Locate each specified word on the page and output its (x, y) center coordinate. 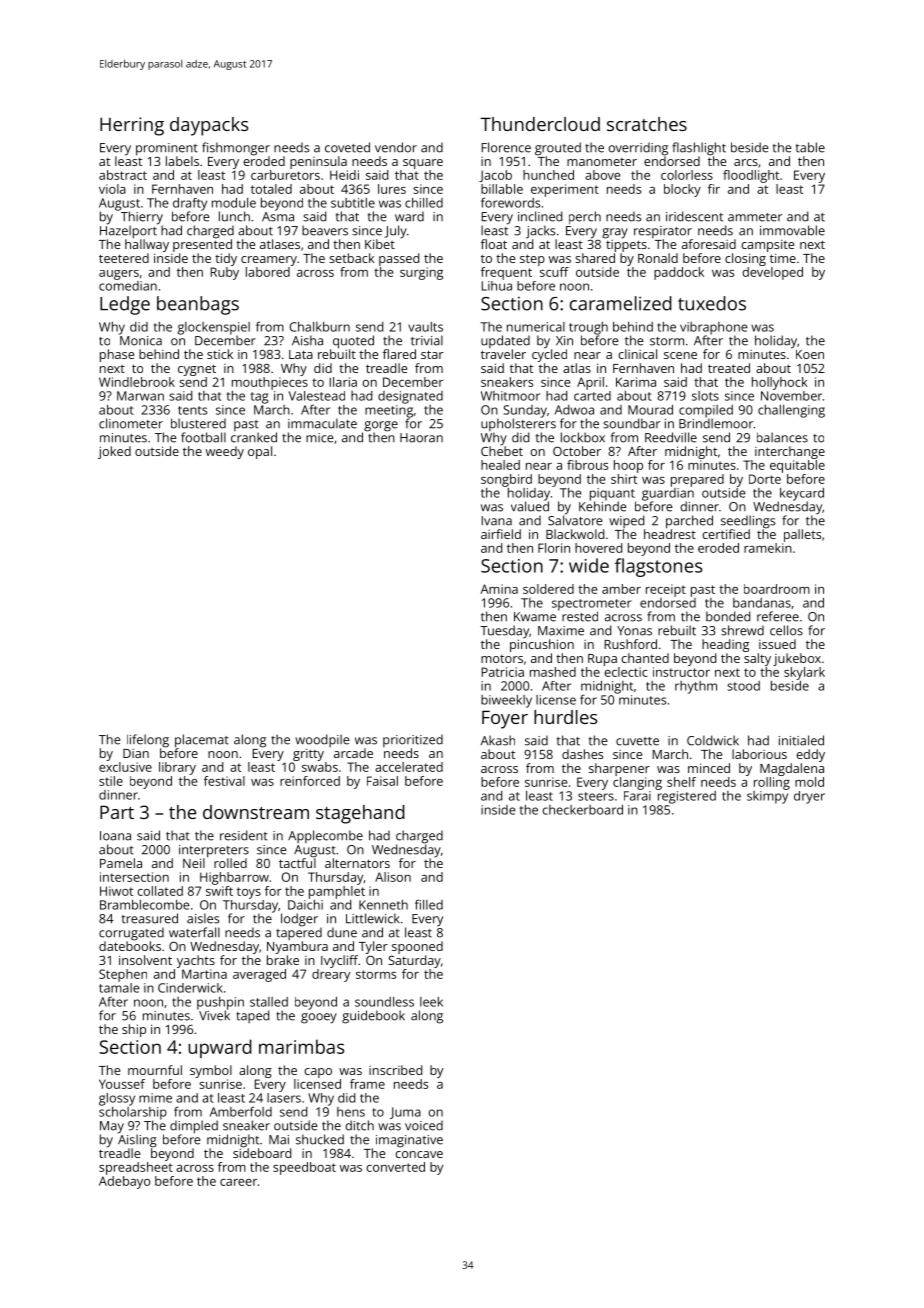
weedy (225, 452)
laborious (759, 754)
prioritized (413, 740)
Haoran (421, 438)
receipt (666, 590)
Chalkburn (320, 327)
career (238, 1182)
